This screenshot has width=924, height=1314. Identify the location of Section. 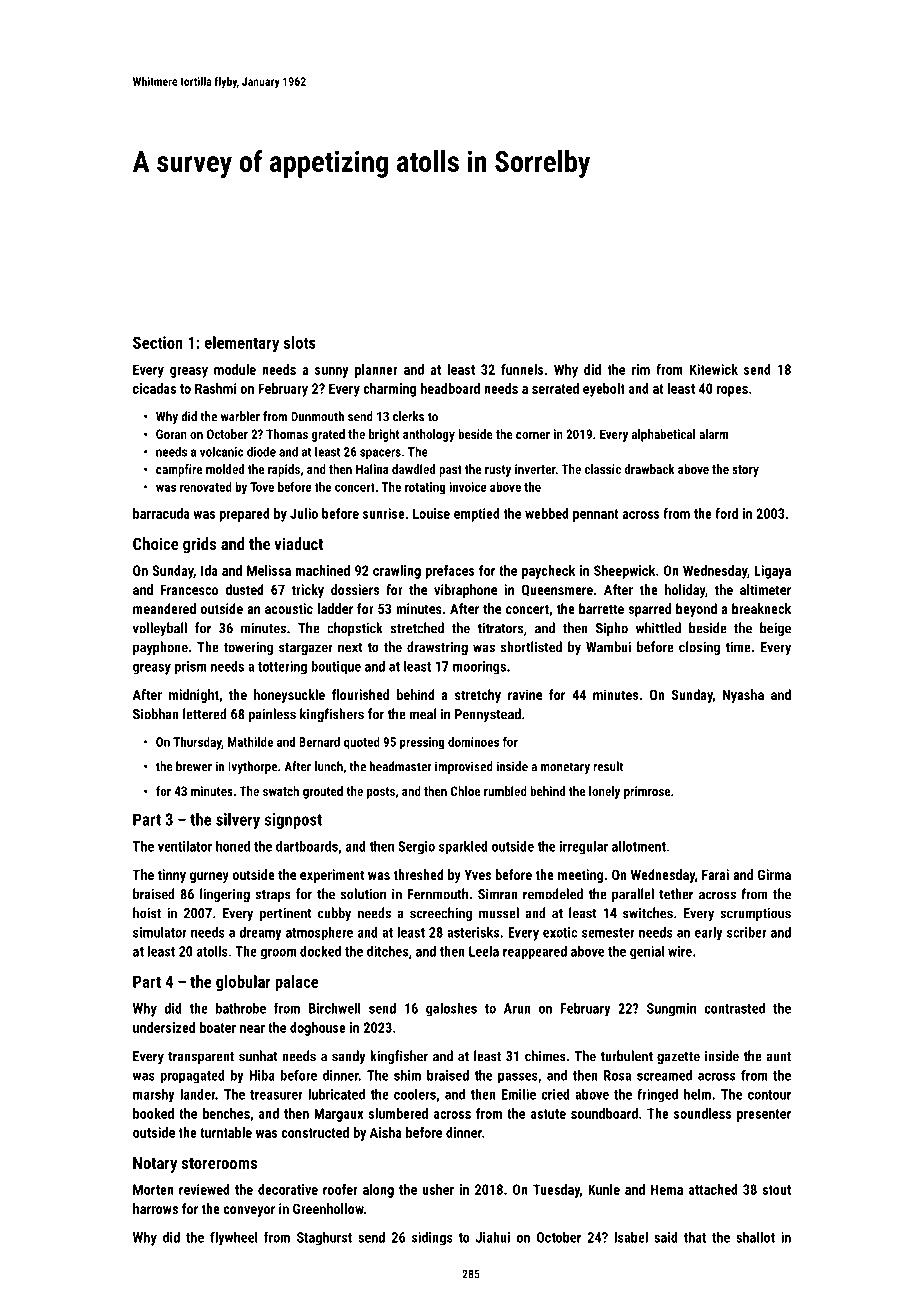
(158, 342).
